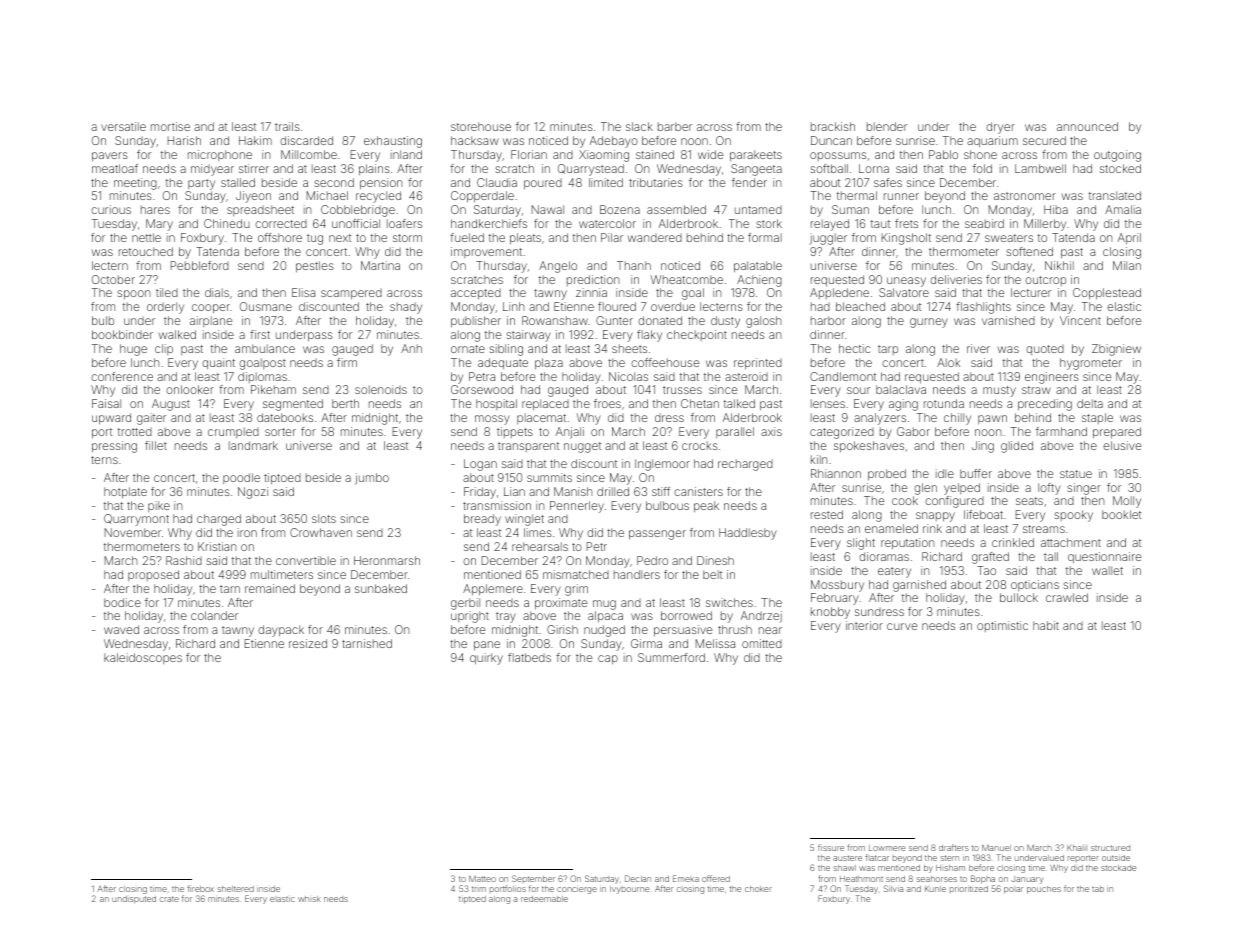 The width and height of the screenshot is (1233, 952). I want to click on undisputed, so click(134, 900).
